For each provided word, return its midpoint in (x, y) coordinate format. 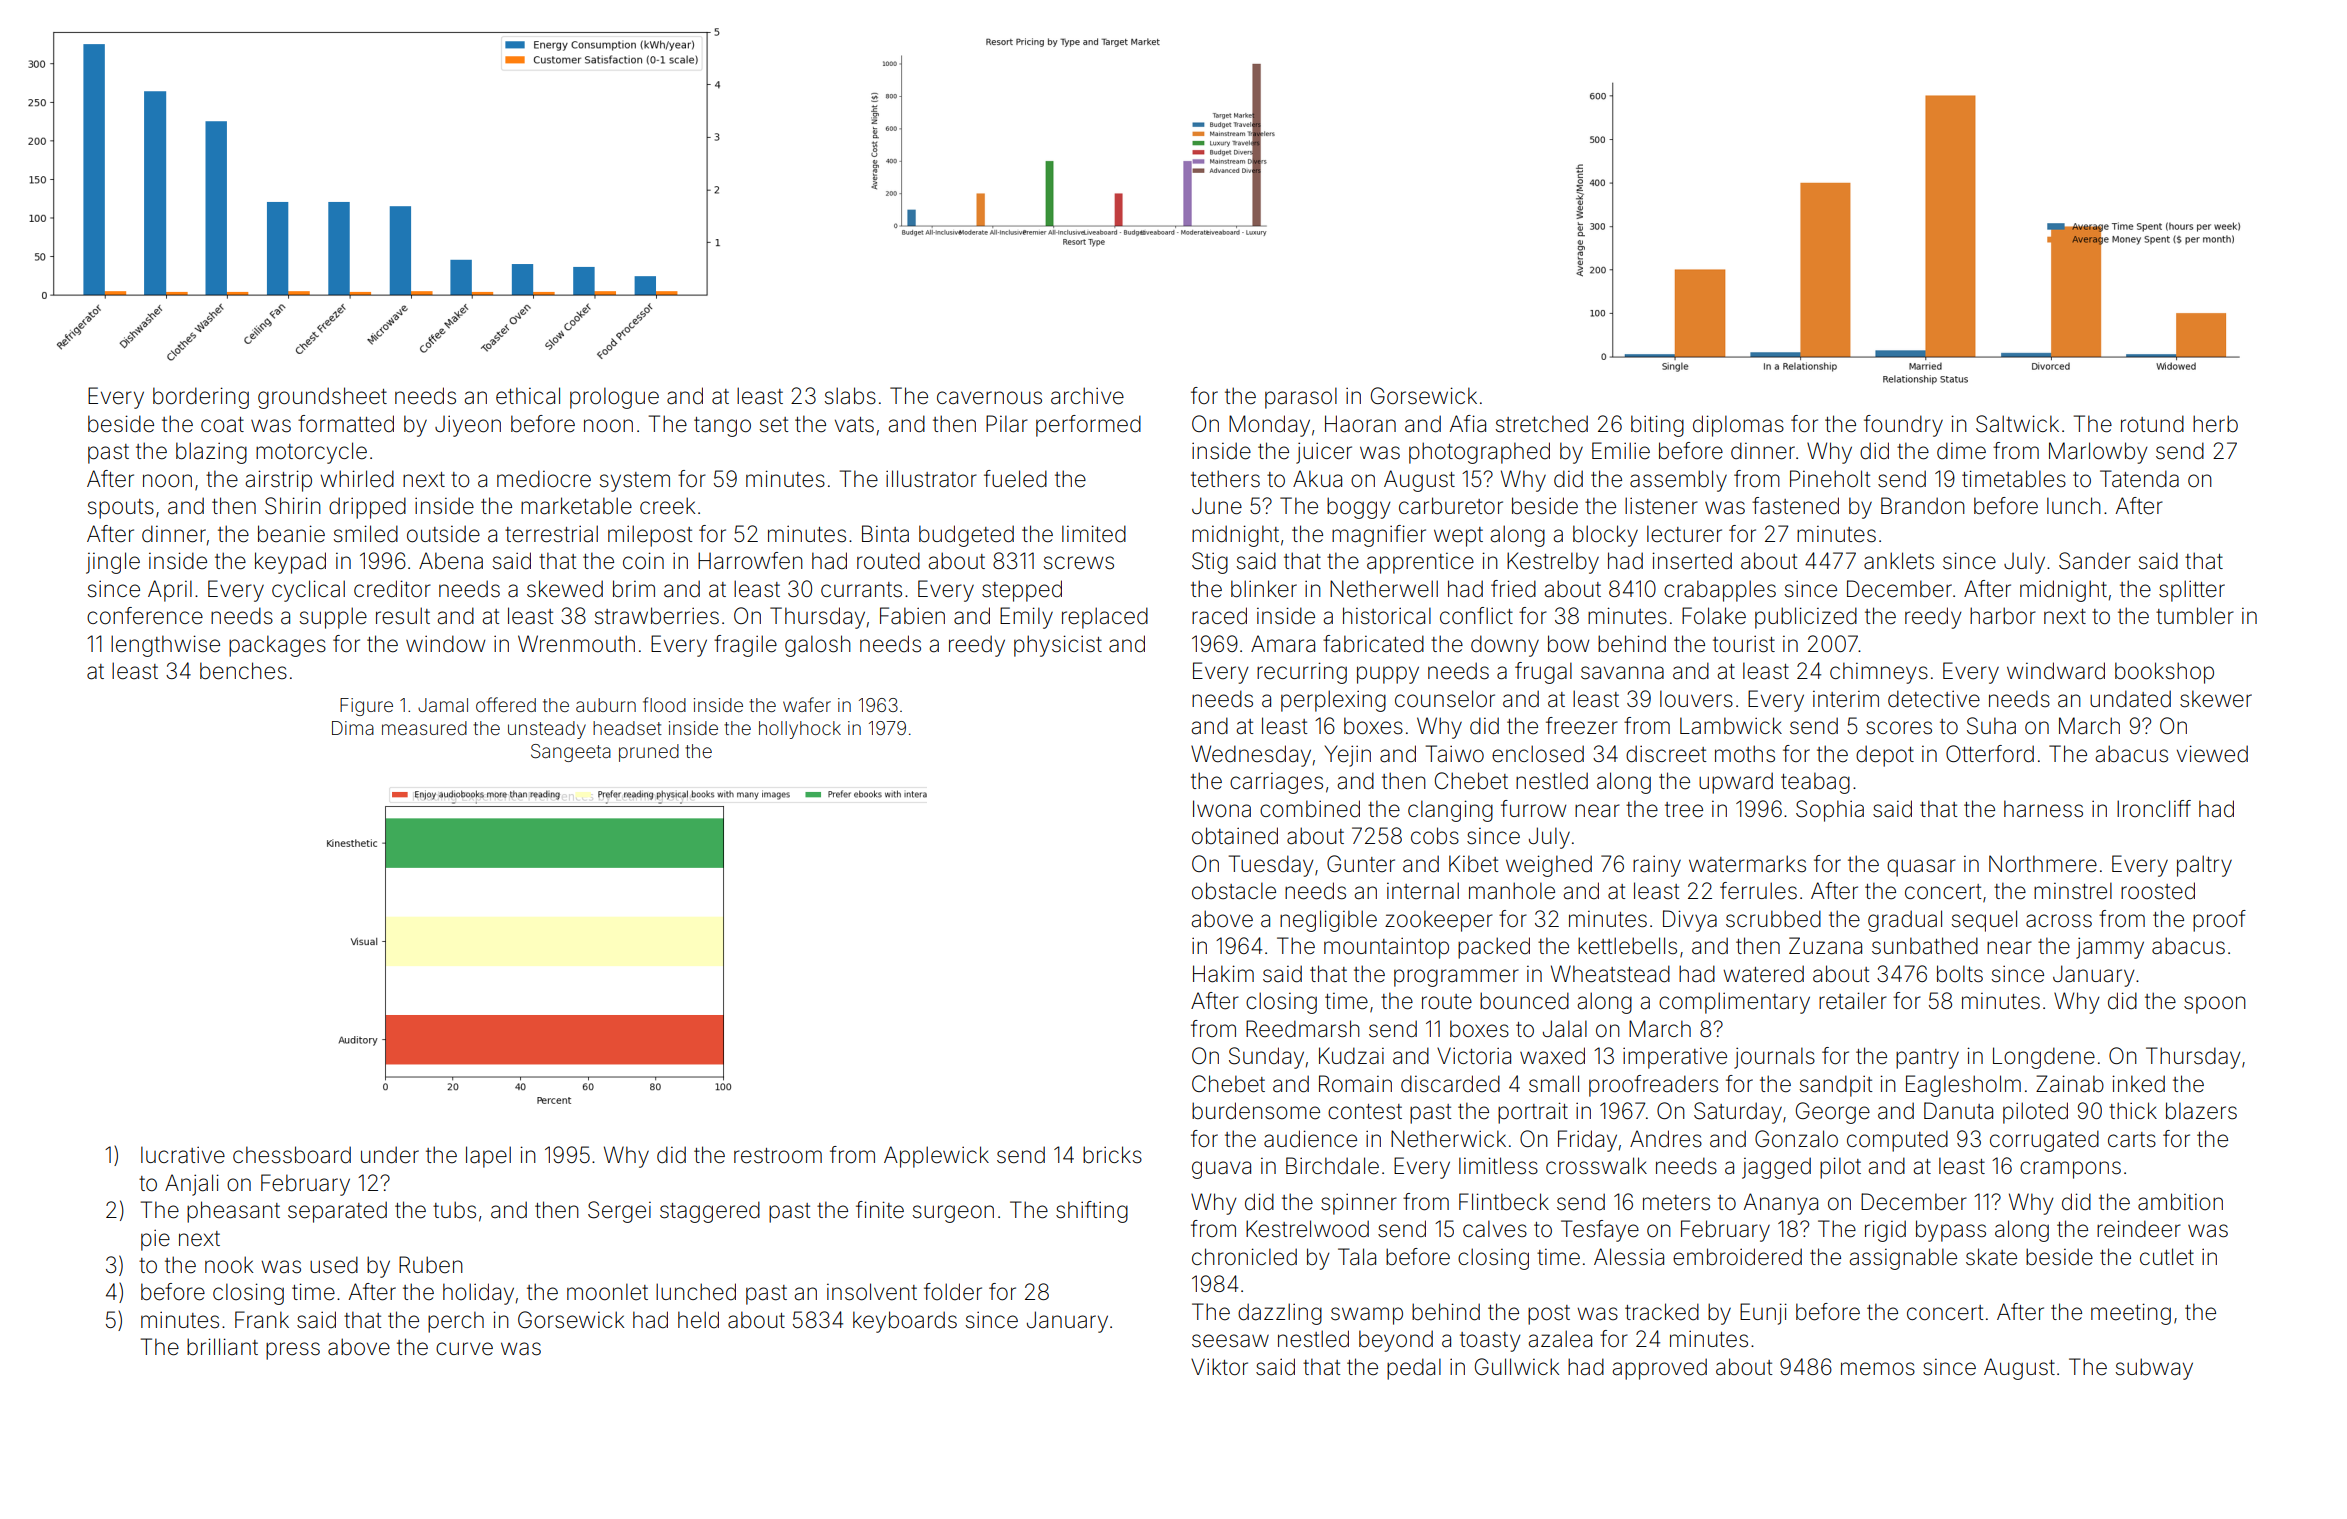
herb (2215, 424)
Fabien (912, 616)
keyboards (905, 1322)
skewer (2216, 699)
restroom (778, 1156)
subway (2154, 1369)
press (293, 1351)
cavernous (989, 398)
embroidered (1737, 1257)
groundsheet (322, 398)
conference (145, 616)
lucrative (183, 1155)
